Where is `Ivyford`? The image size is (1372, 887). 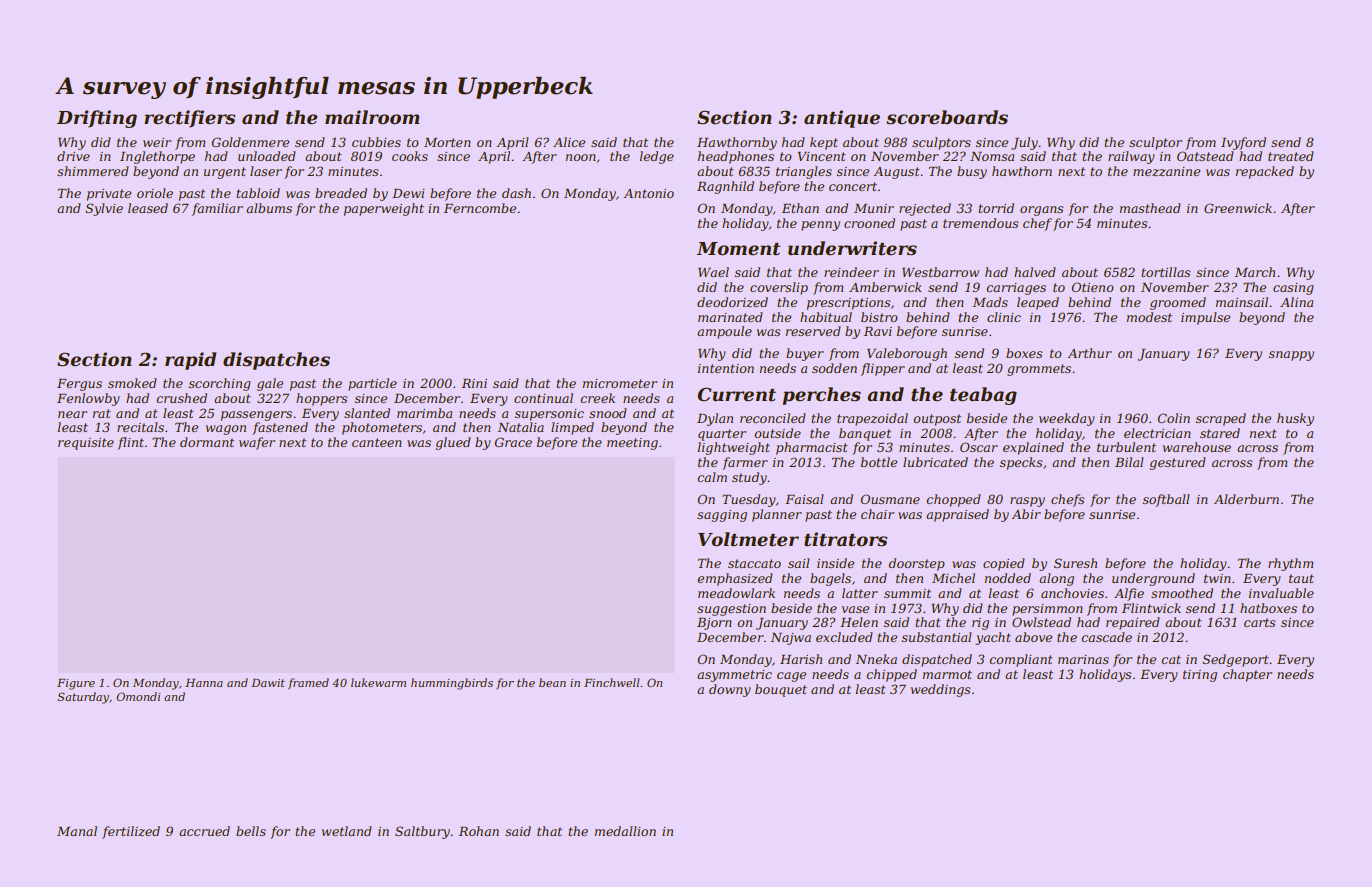
Ivyford is located at coordinates (1243, 143).
